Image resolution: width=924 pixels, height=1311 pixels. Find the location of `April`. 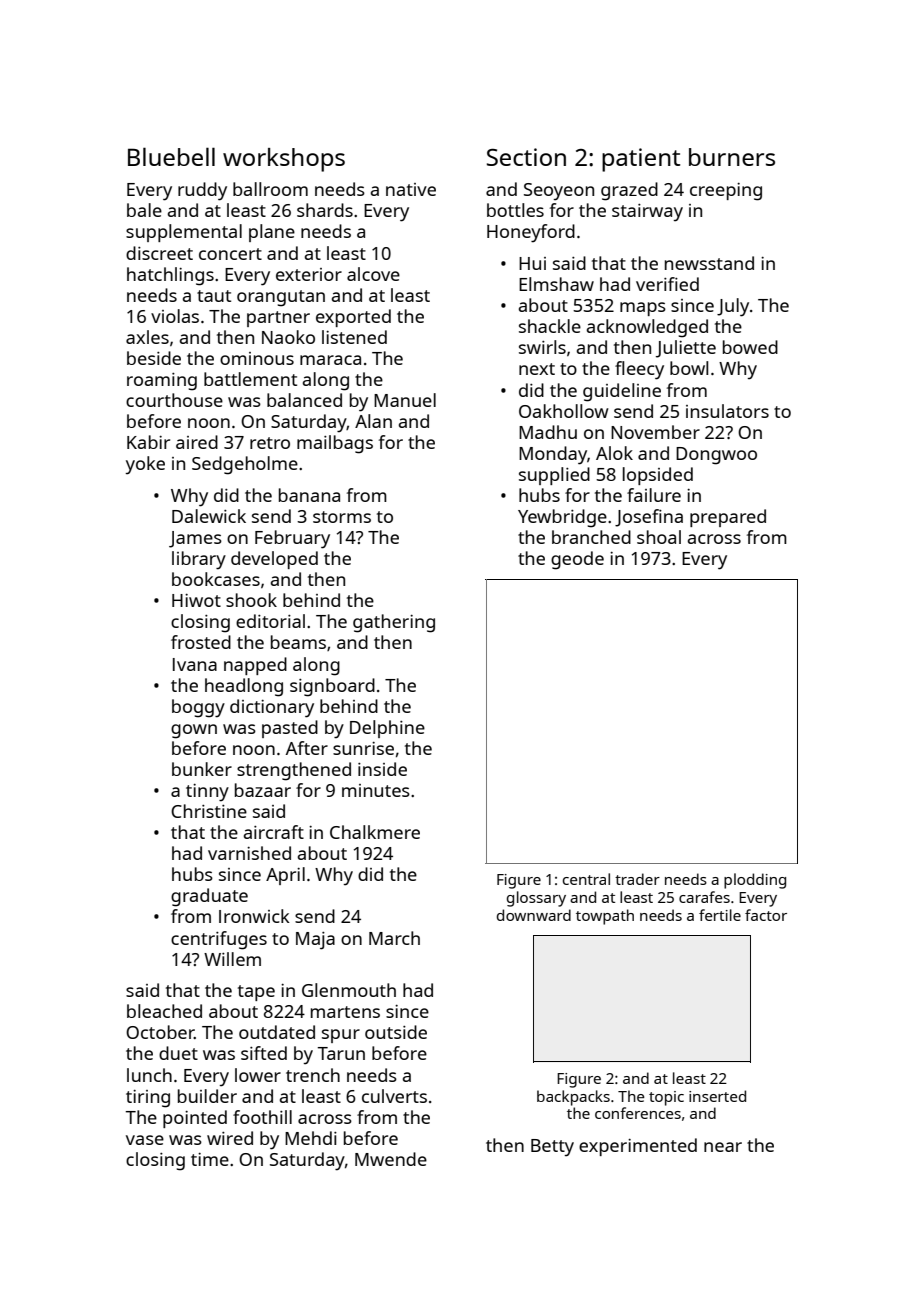

April is located at coordinates (285, 876).
